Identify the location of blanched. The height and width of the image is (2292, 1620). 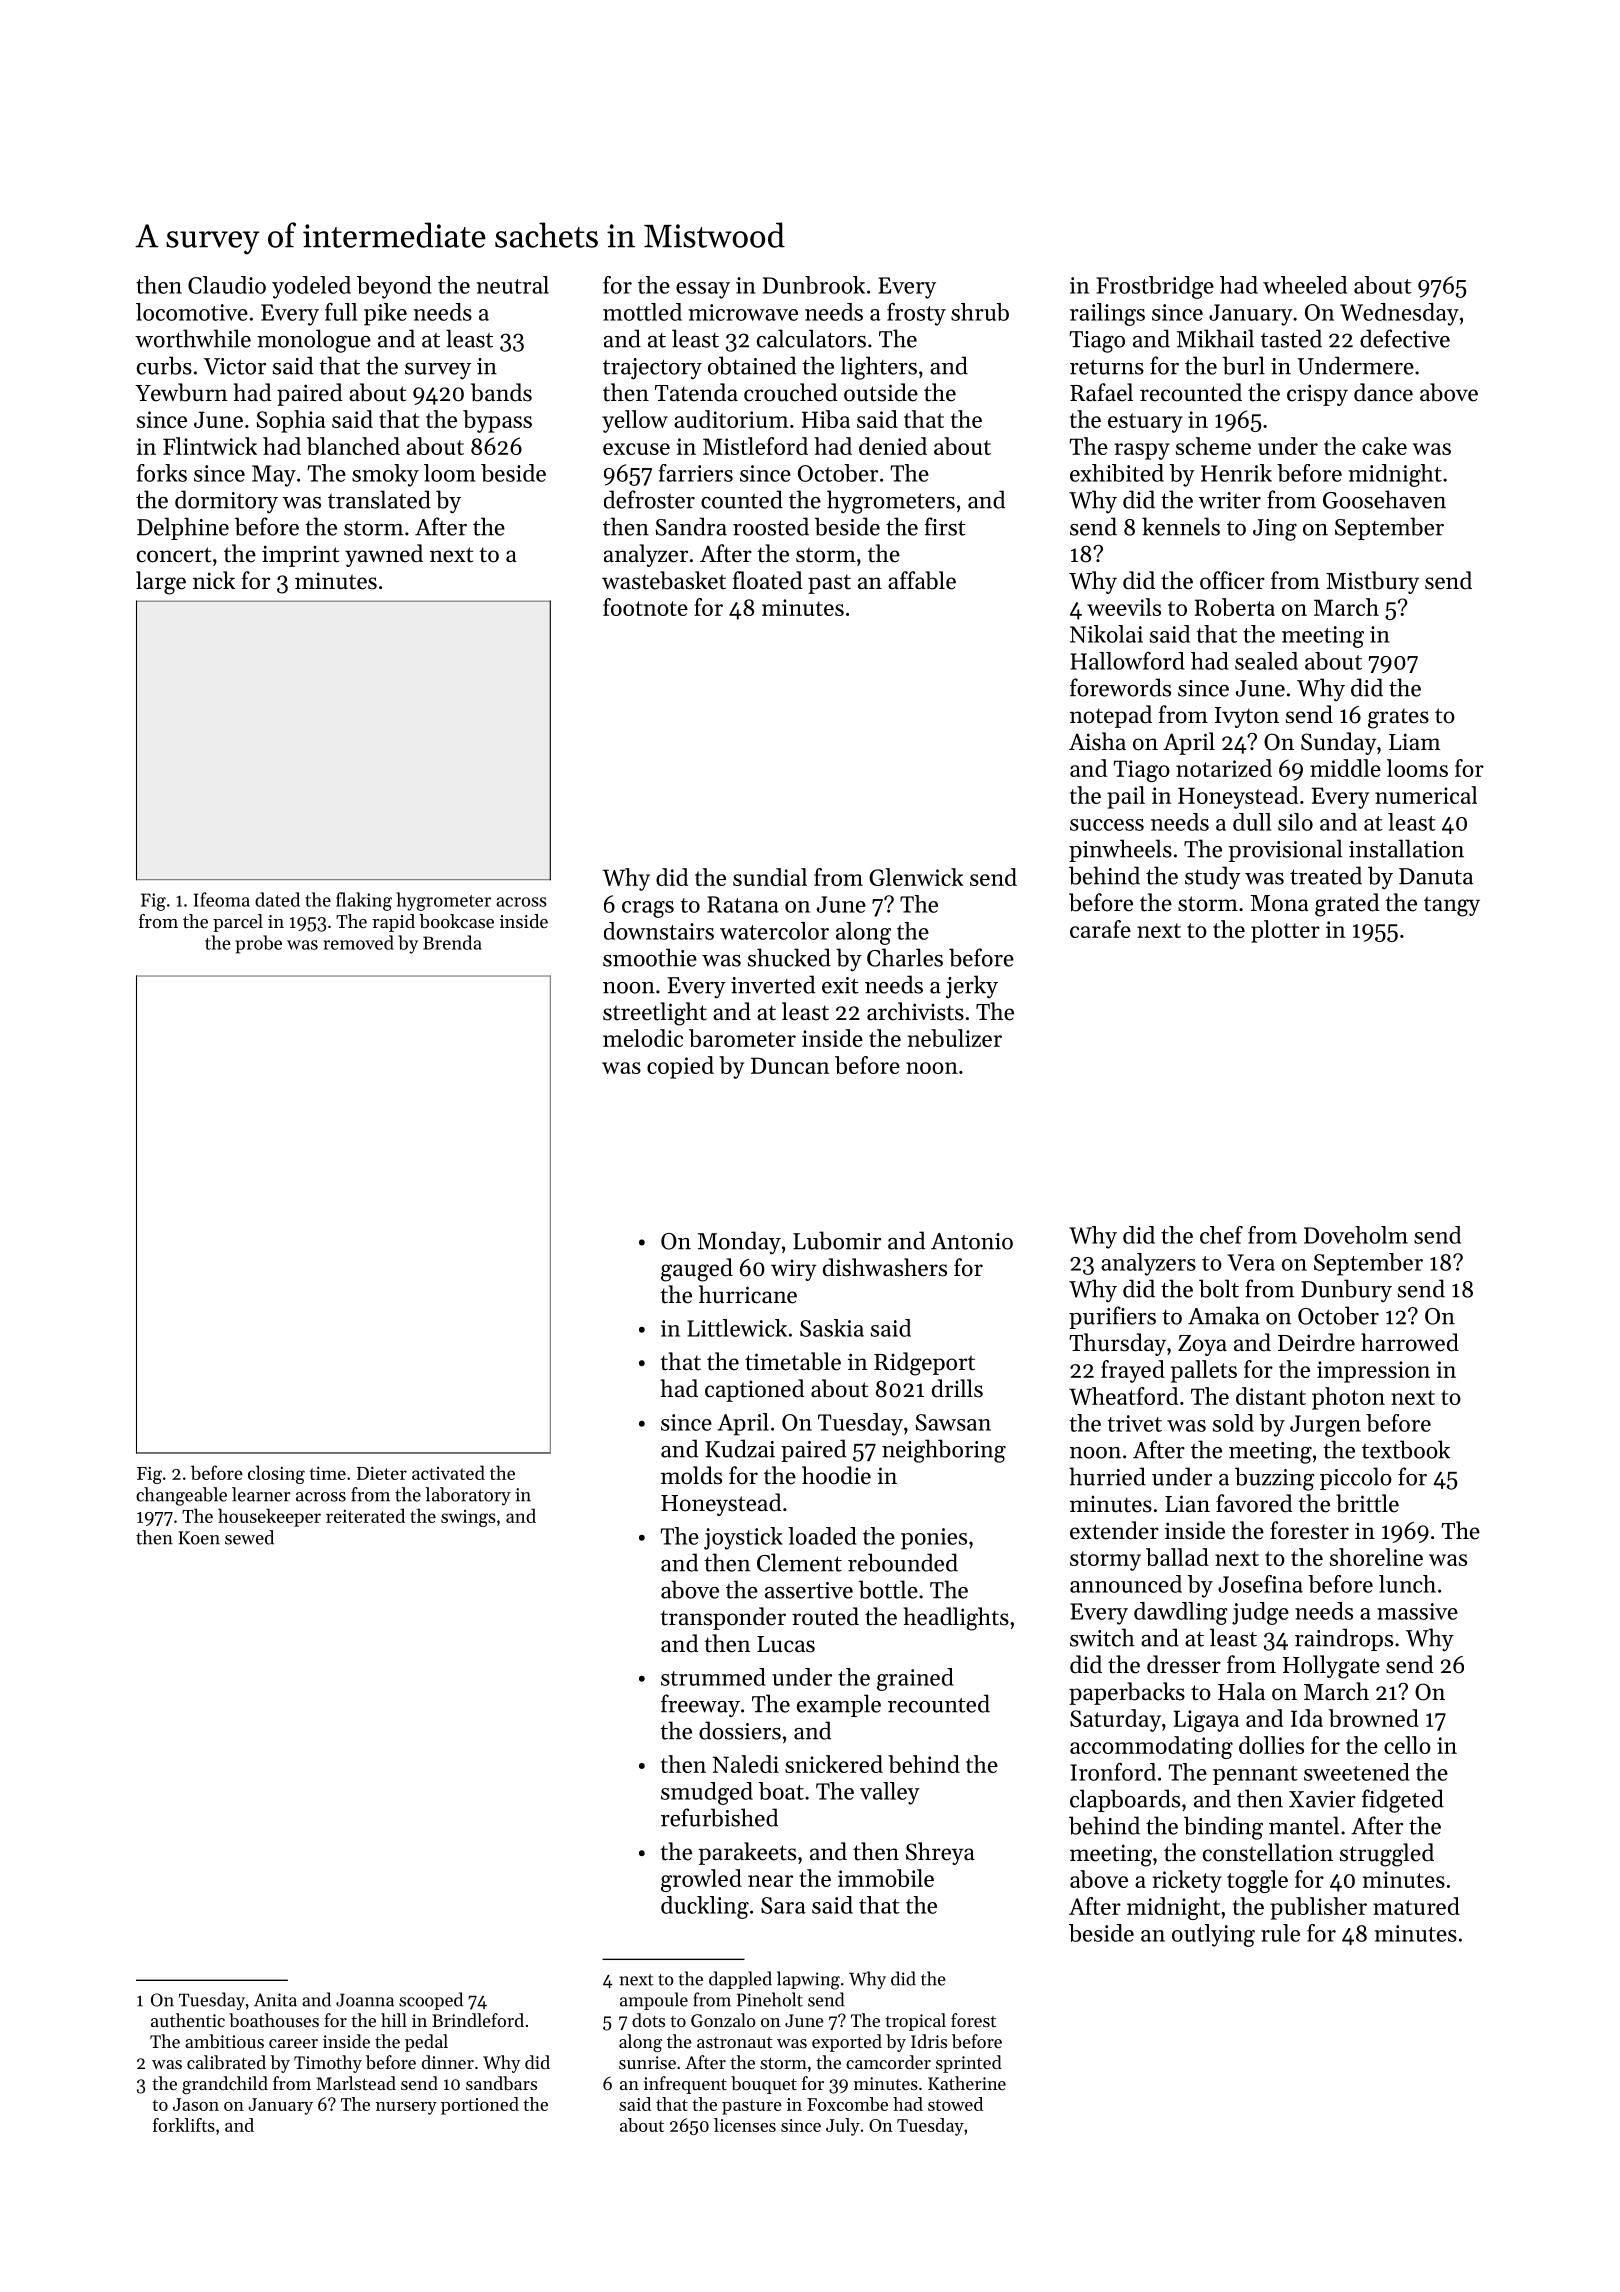
(353, 446).
